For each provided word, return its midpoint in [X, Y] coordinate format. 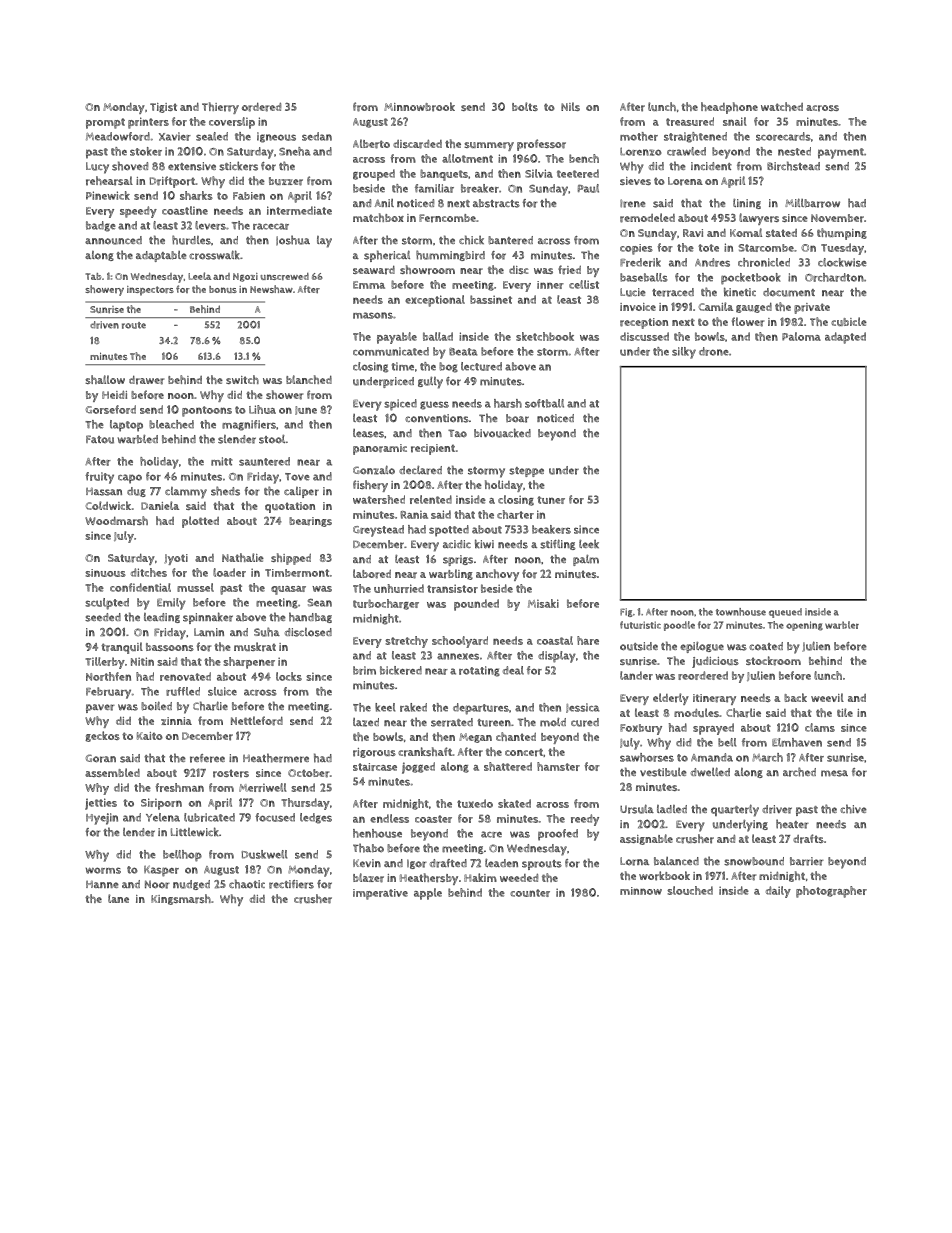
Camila [716, 306]
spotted [449, 531]
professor [541, 145]
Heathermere [276, 758]
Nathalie [243, 557]
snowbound [754, 861]
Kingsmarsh [181, 899]
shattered [508, 766]
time [403, 366]
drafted [448, 863]
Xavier [175, 136]
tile [845, 712]
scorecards [783, 136]
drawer [146, 380]
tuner [551, 500]
